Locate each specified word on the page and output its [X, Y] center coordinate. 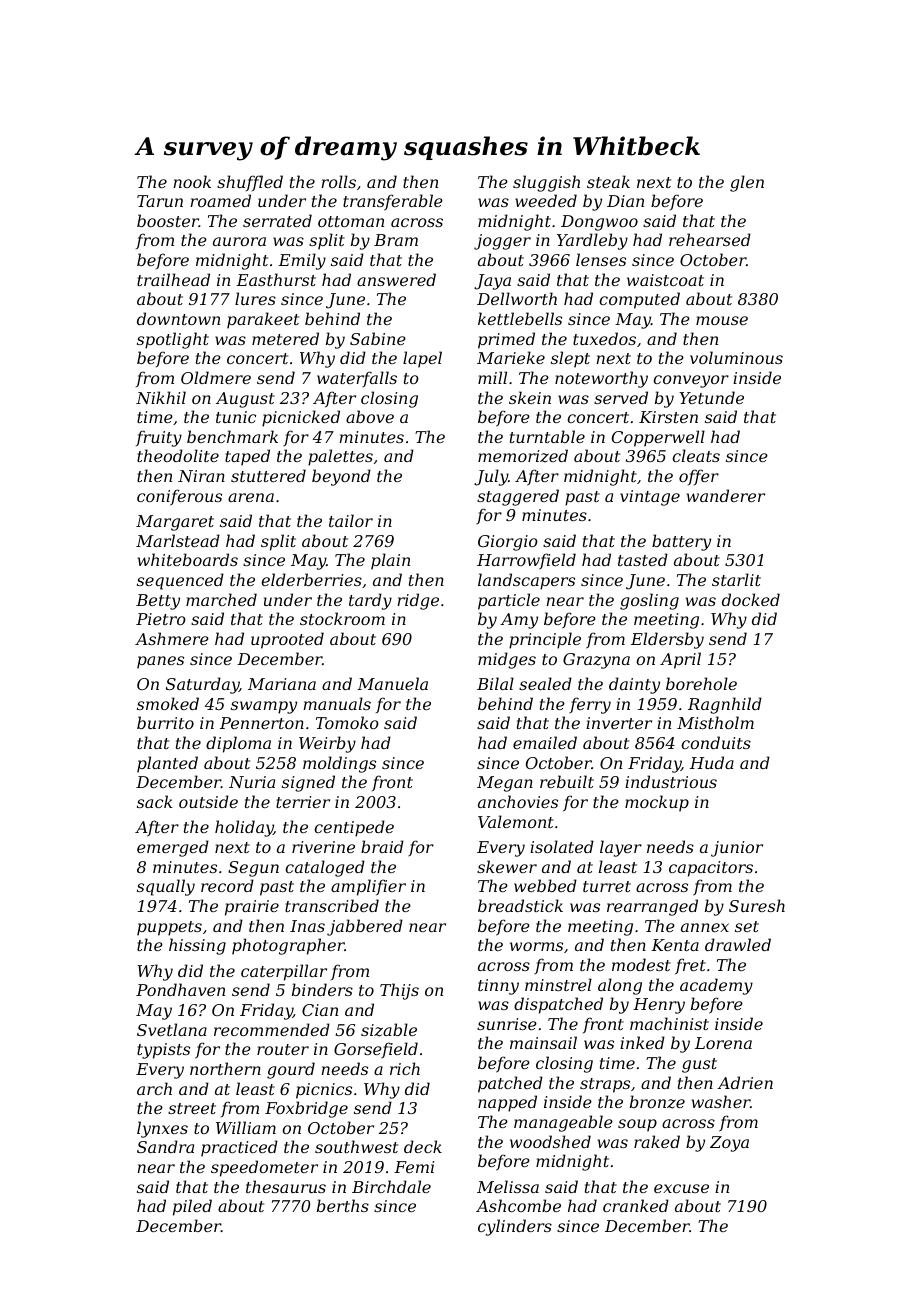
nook [192, 181]
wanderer [726, 495]
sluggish [546, 183]
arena [251, 497]
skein [530, 397]
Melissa [508, 1186]
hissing [197, 946]
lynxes [162, 1129]
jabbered [365, 927]
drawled [738, 944]
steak [608, 181]
